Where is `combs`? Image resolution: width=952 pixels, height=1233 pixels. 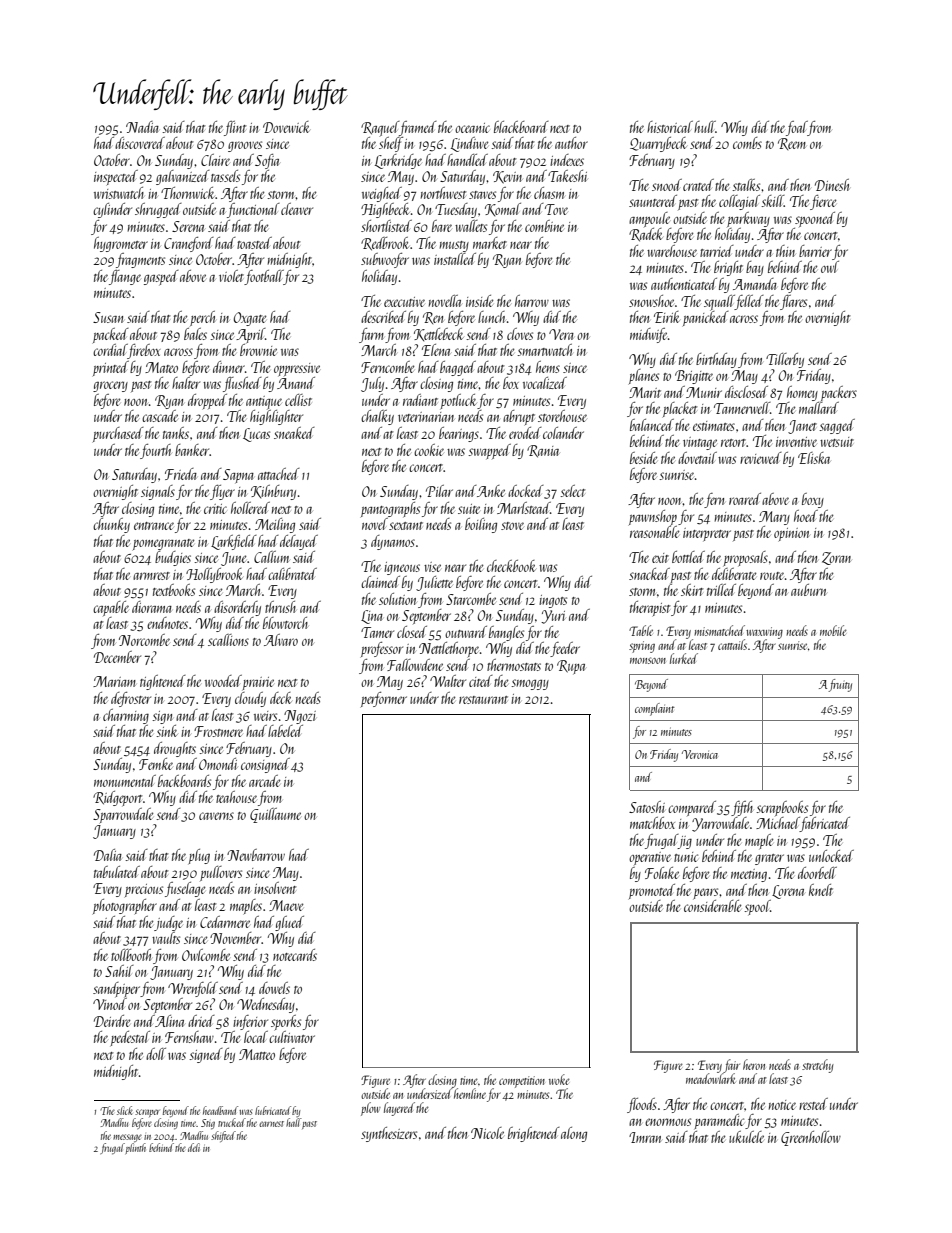
combs is located at coordinates (747, 143).
